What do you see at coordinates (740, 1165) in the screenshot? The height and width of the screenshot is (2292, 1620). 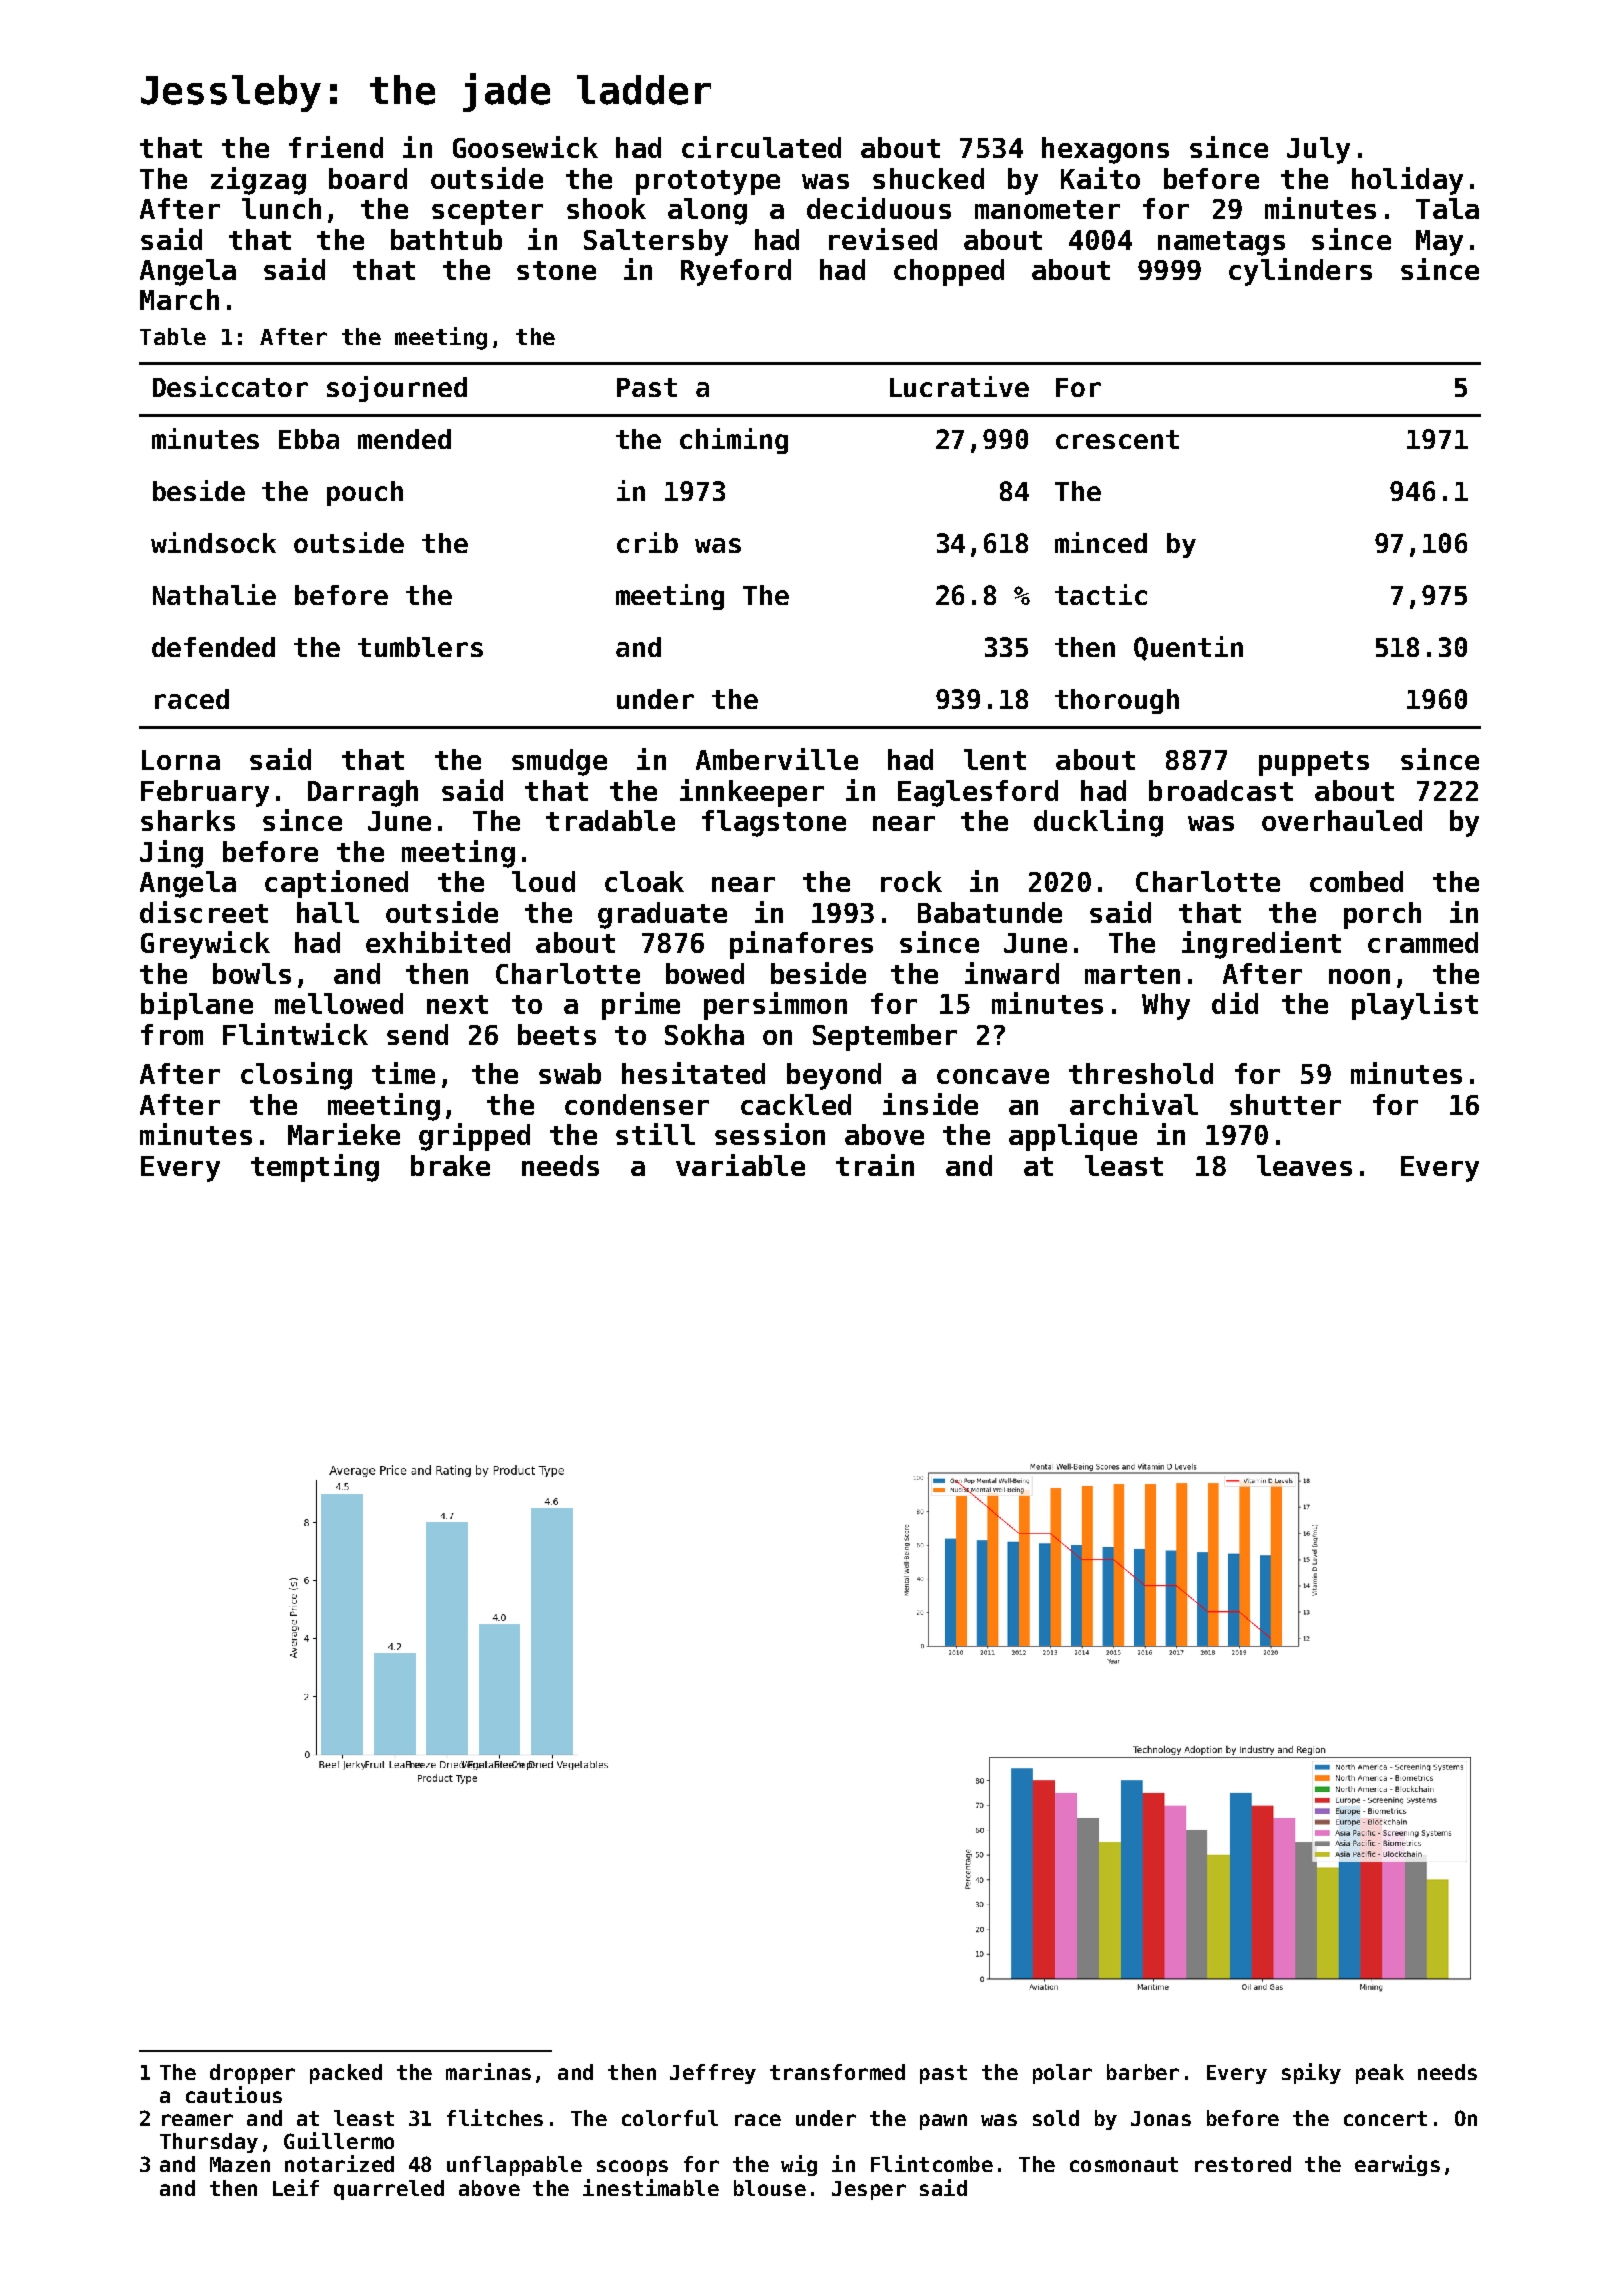 I see `variable` at bounding box center [740, 1165].
